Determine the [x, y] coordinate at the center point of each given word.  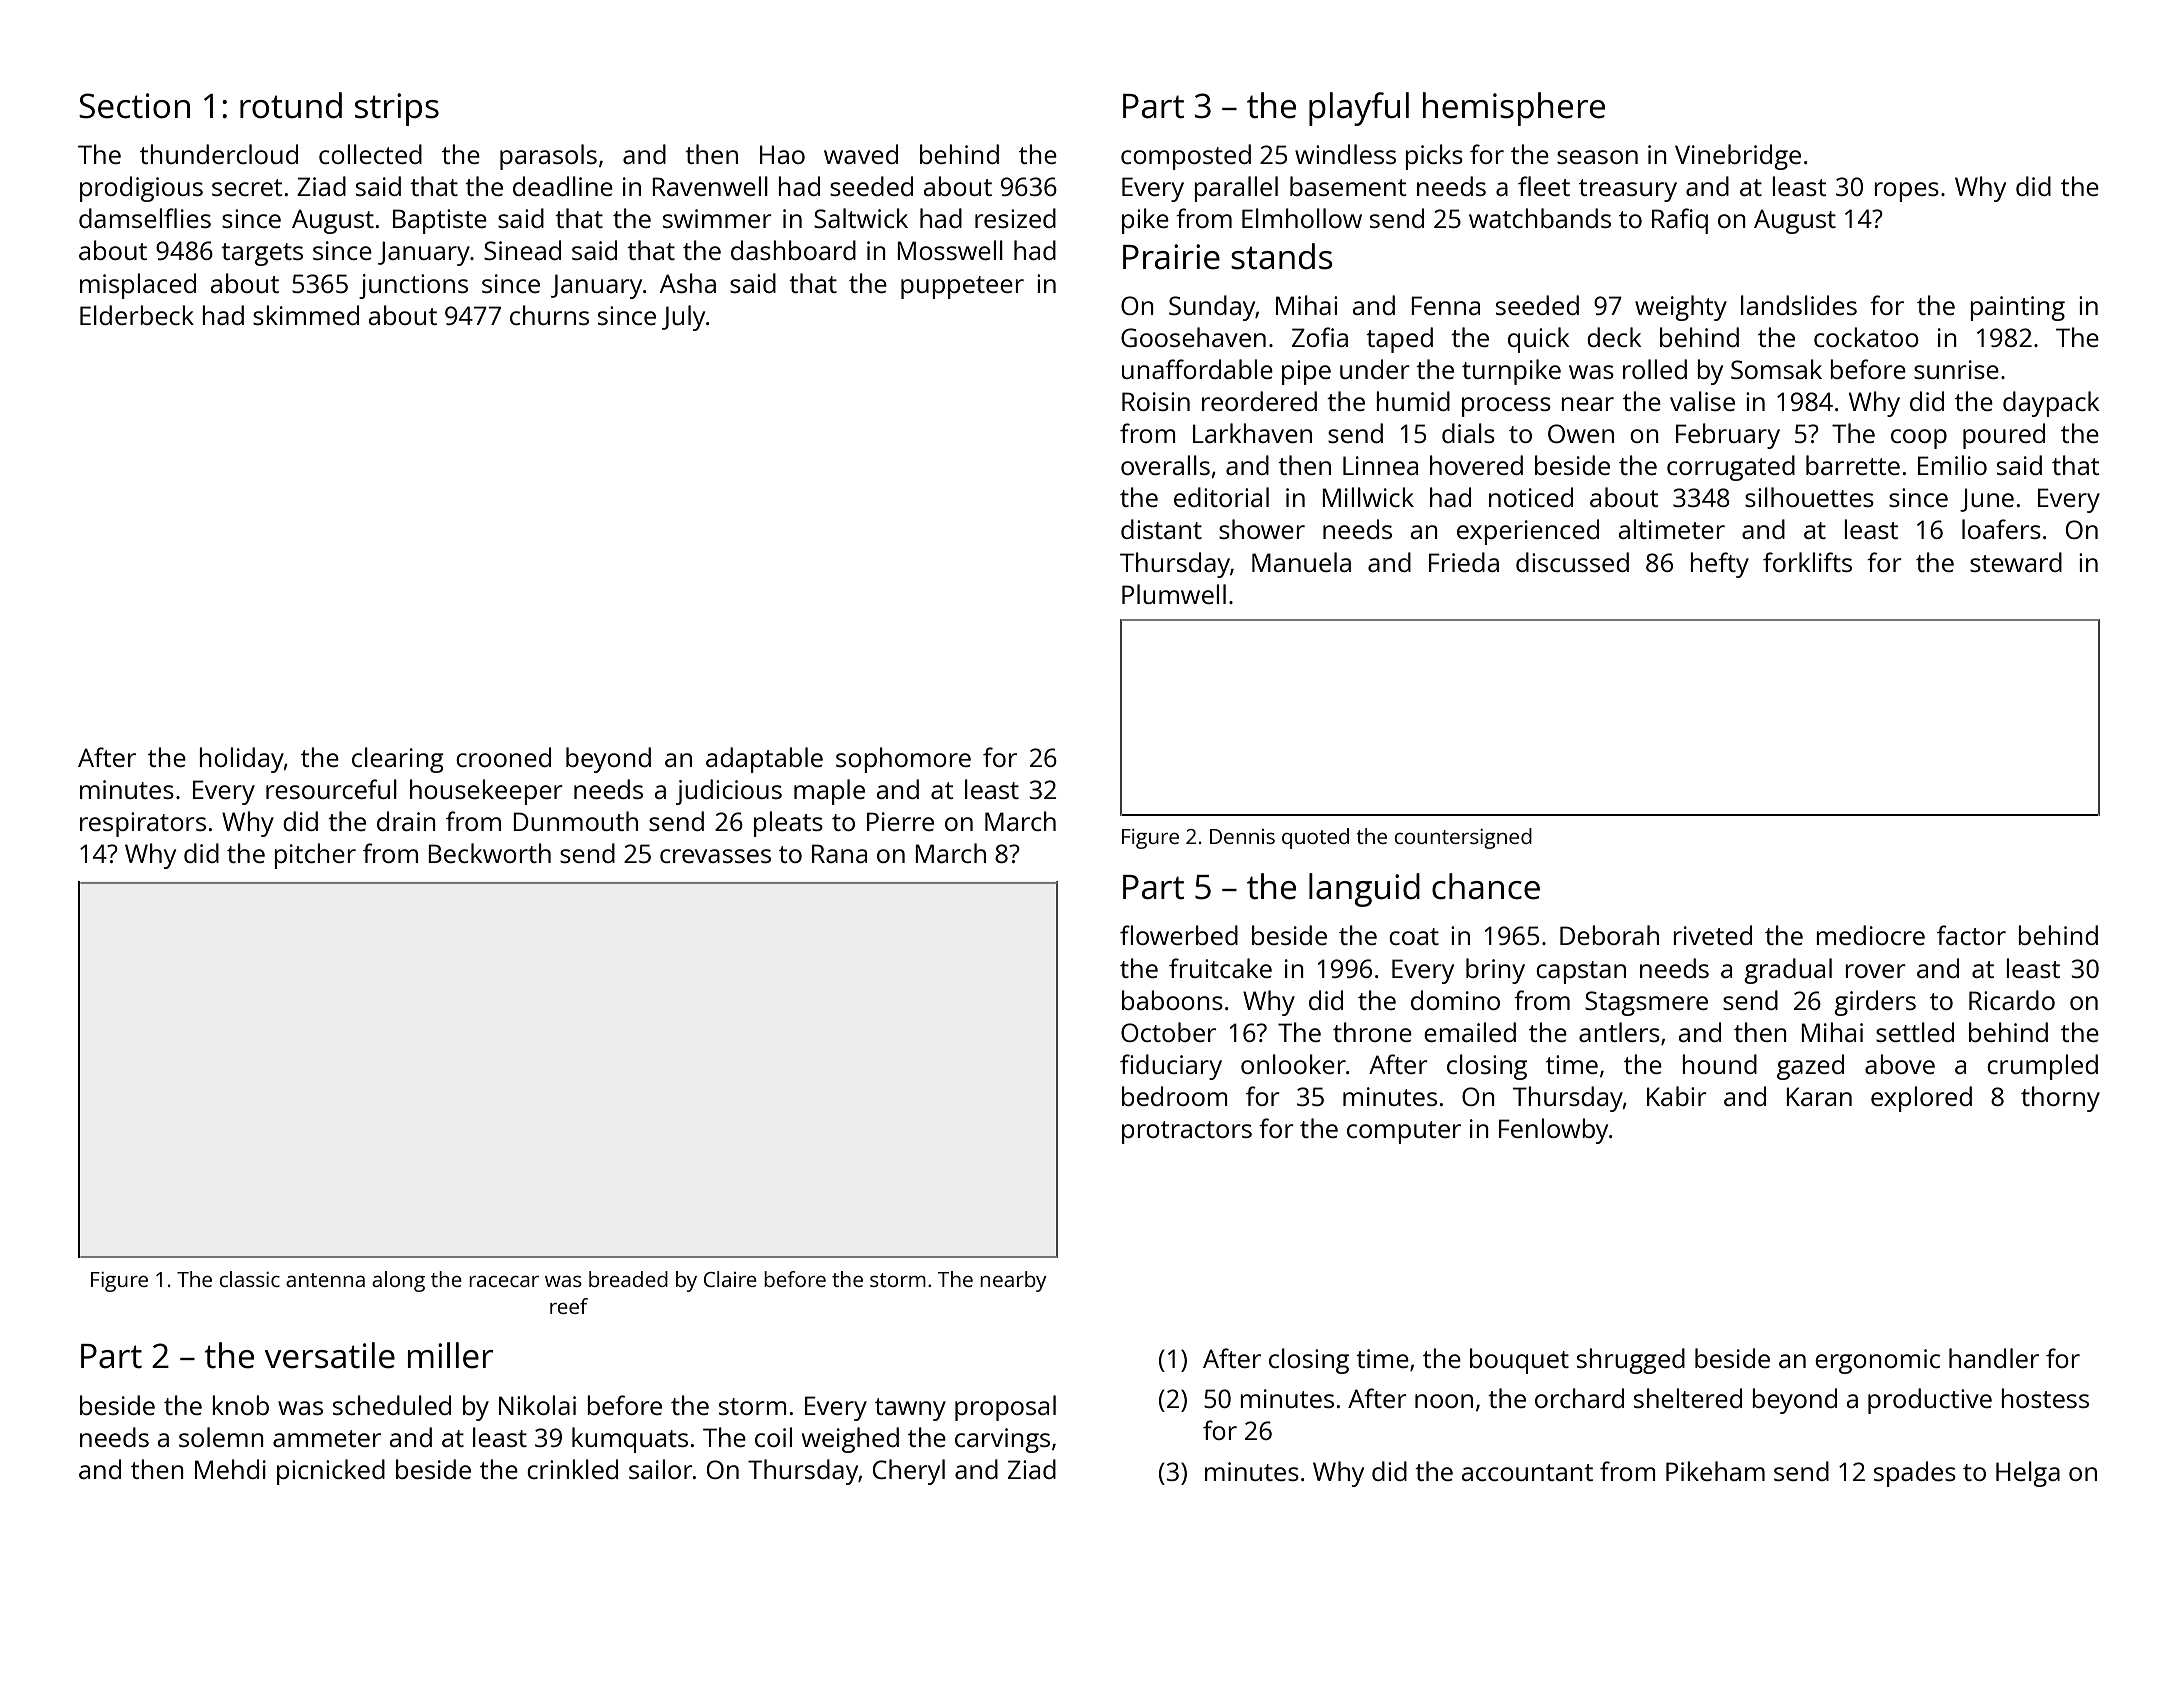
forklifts [1807, 562]
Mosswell [950, 250]
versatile [330, 1355]
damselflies [145, 218]
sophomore [903, 760]
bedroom [1175, 1096]
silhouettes [1809, 497]
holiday [241, 760]
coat [1414, 936]
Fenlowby [1553, 1131]
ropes [1906, 192]
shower [1262, 529]
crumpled [2042, 1067]
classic [249, 1279]
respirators [143, 824]
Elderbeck [137, 315]
